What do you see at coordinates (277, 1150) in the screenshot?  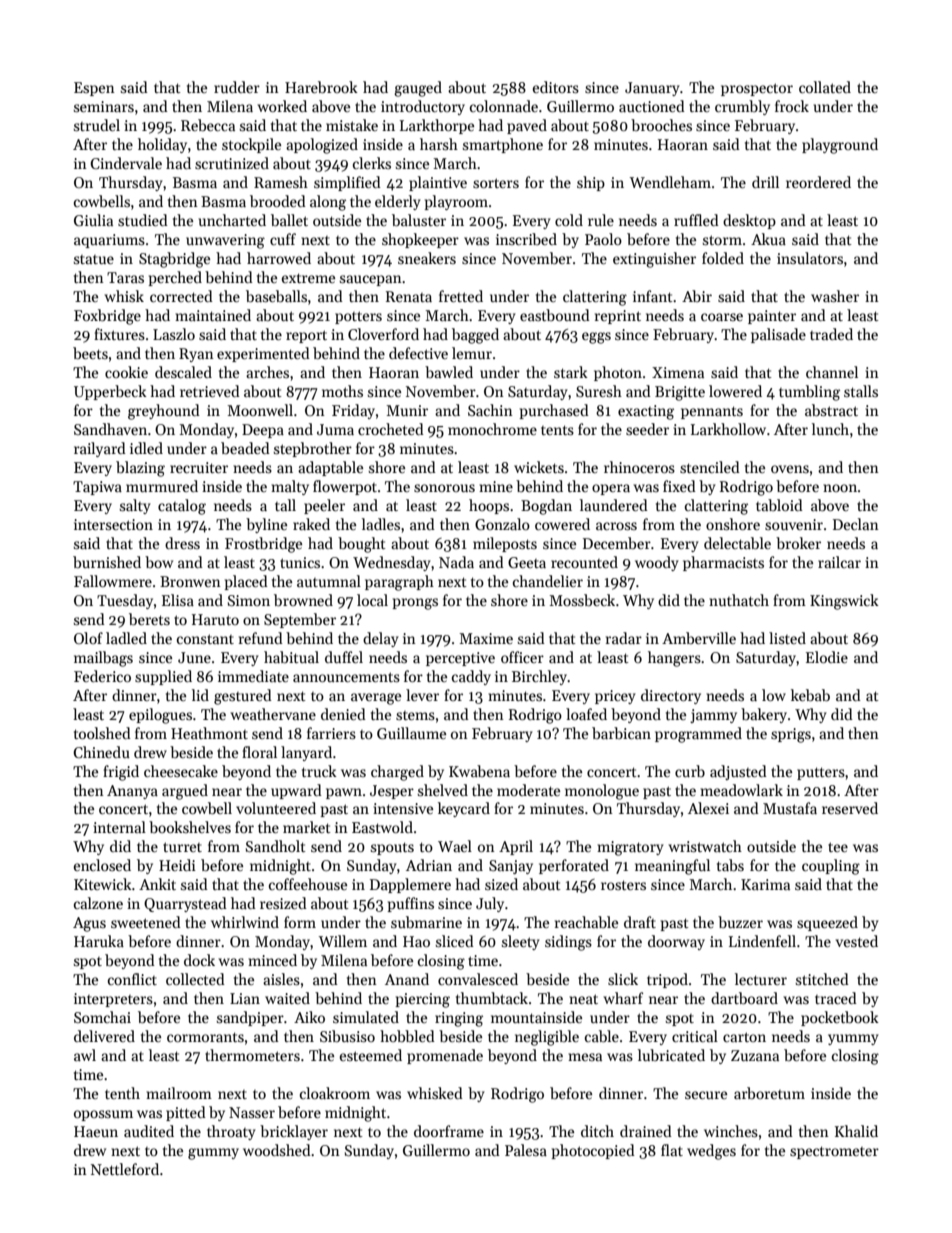 I see `woodshed` at bounding box center [277, 1150].
